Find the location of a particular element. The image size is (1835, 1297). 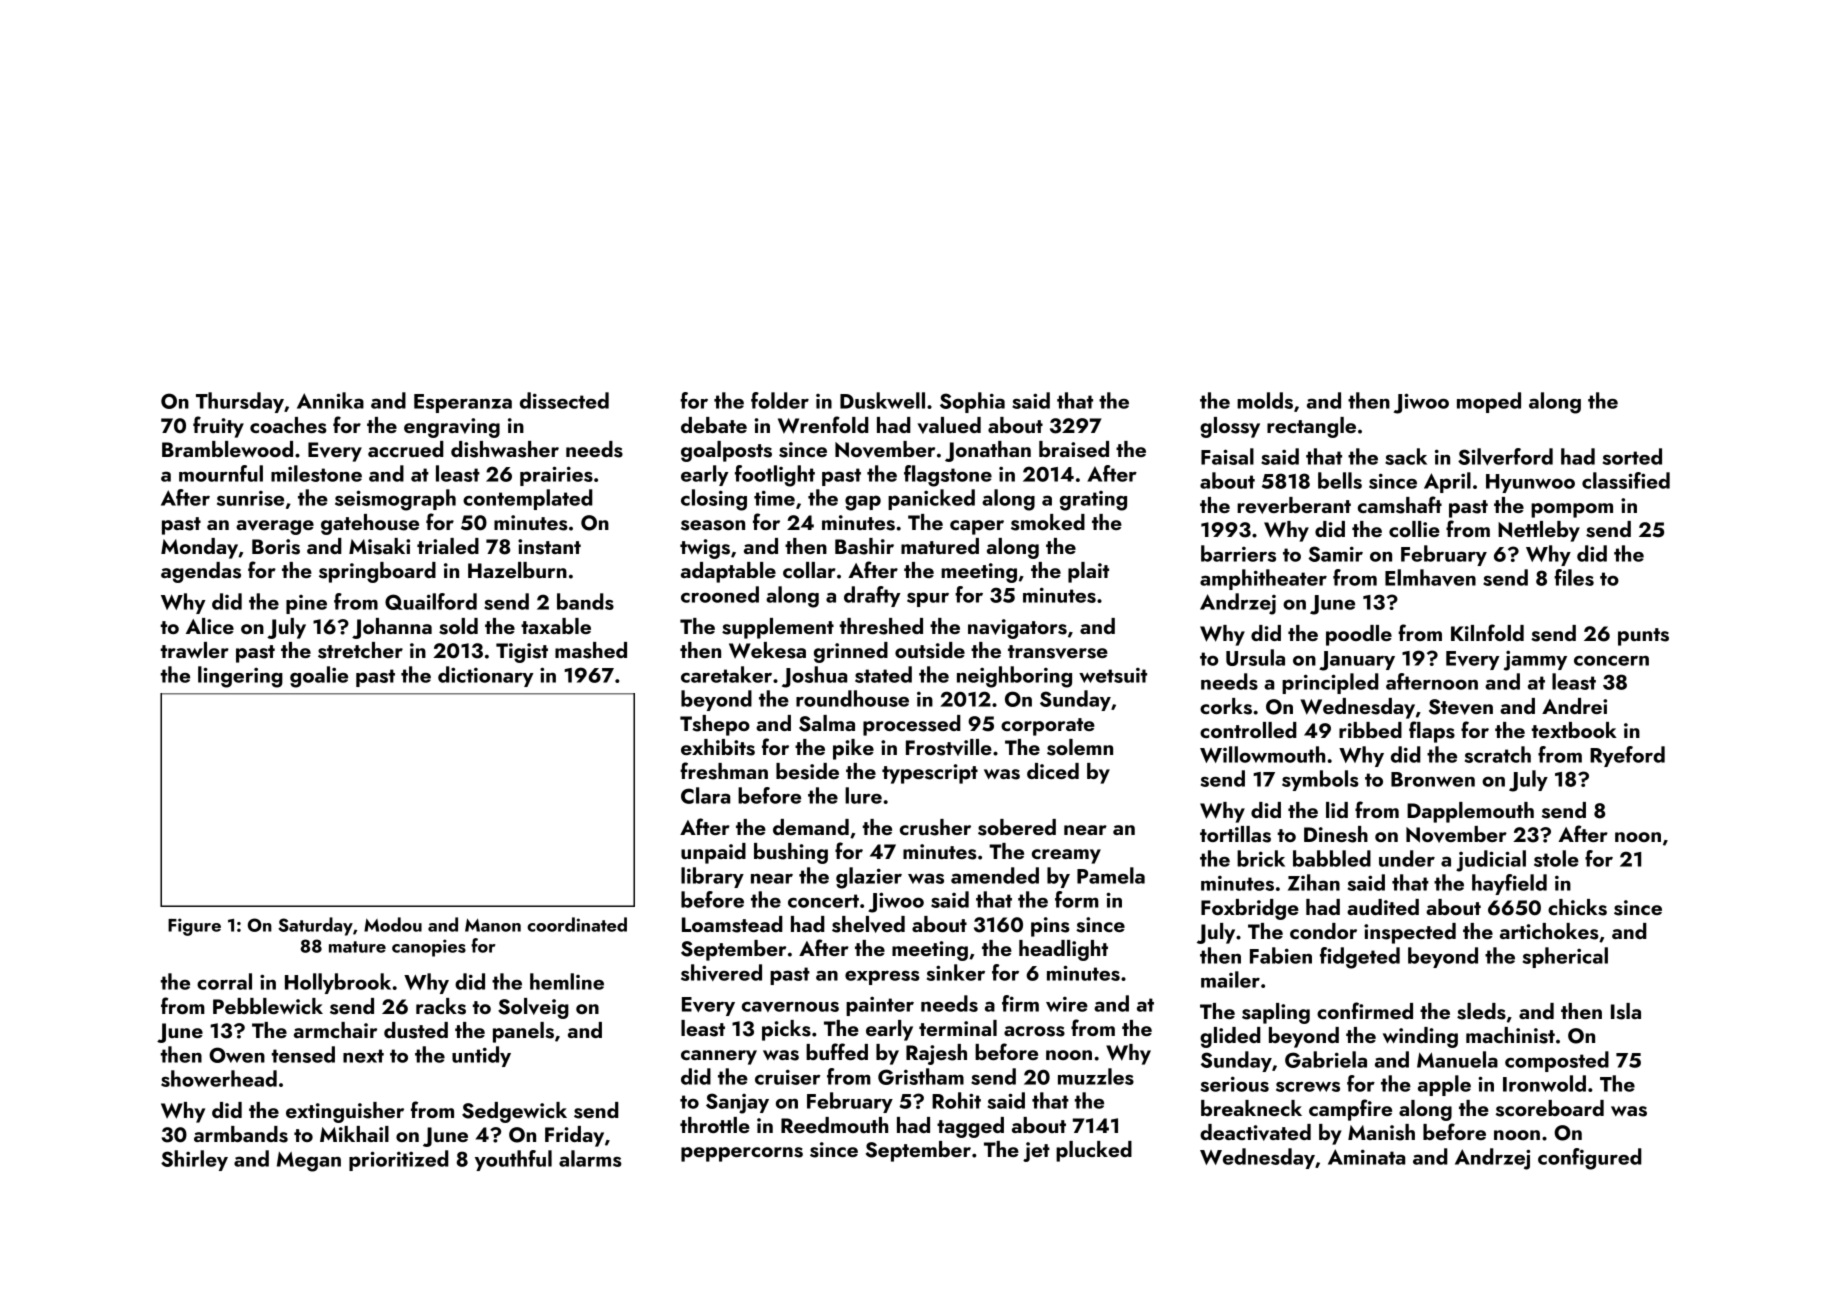

painter is located at coordinates (880, 1006).
